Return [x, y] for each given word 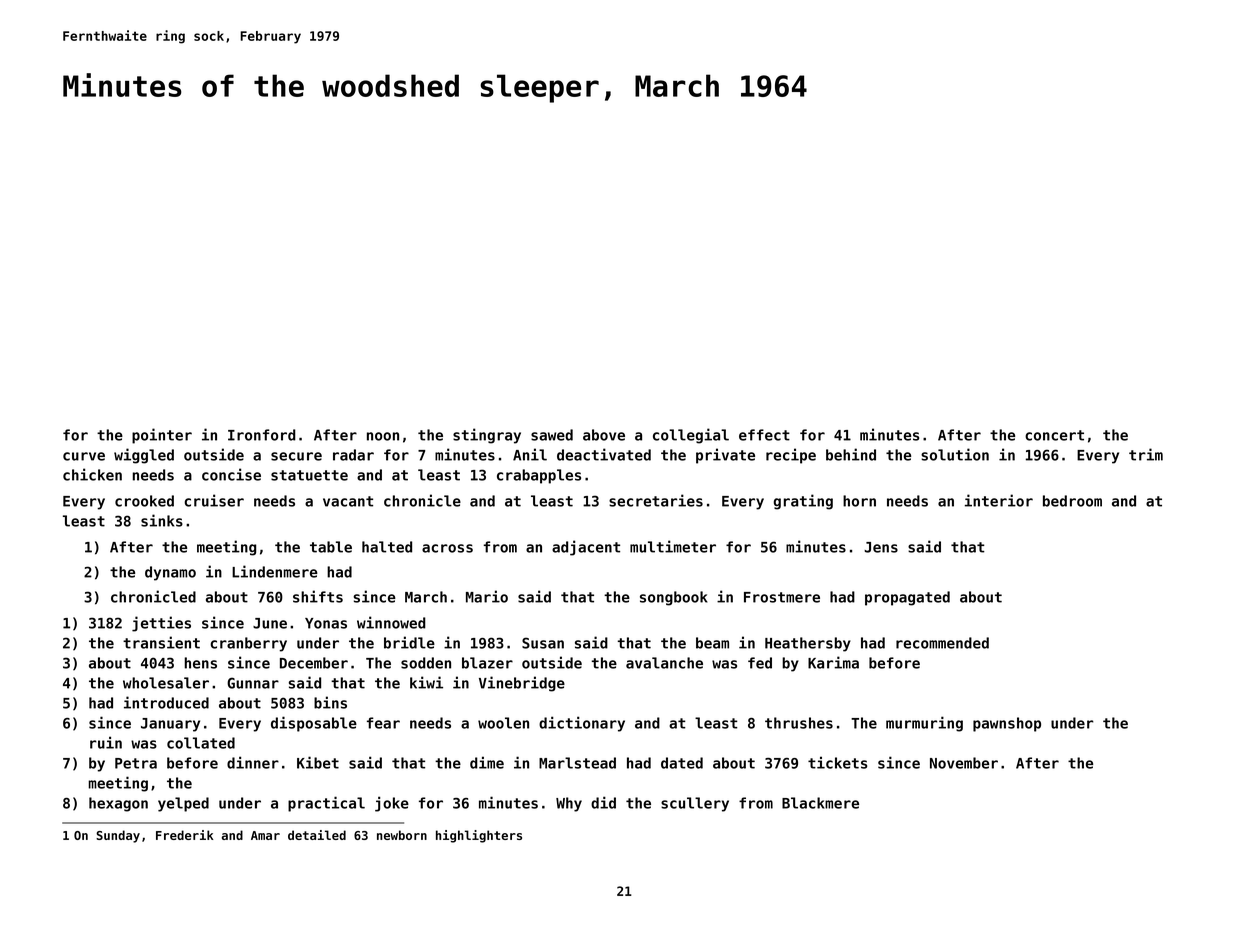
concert [1054, 435]
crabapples [539, 476]
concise [231, 474]
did [603, 802]
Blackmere [820, 803]
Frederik [185, 835]
